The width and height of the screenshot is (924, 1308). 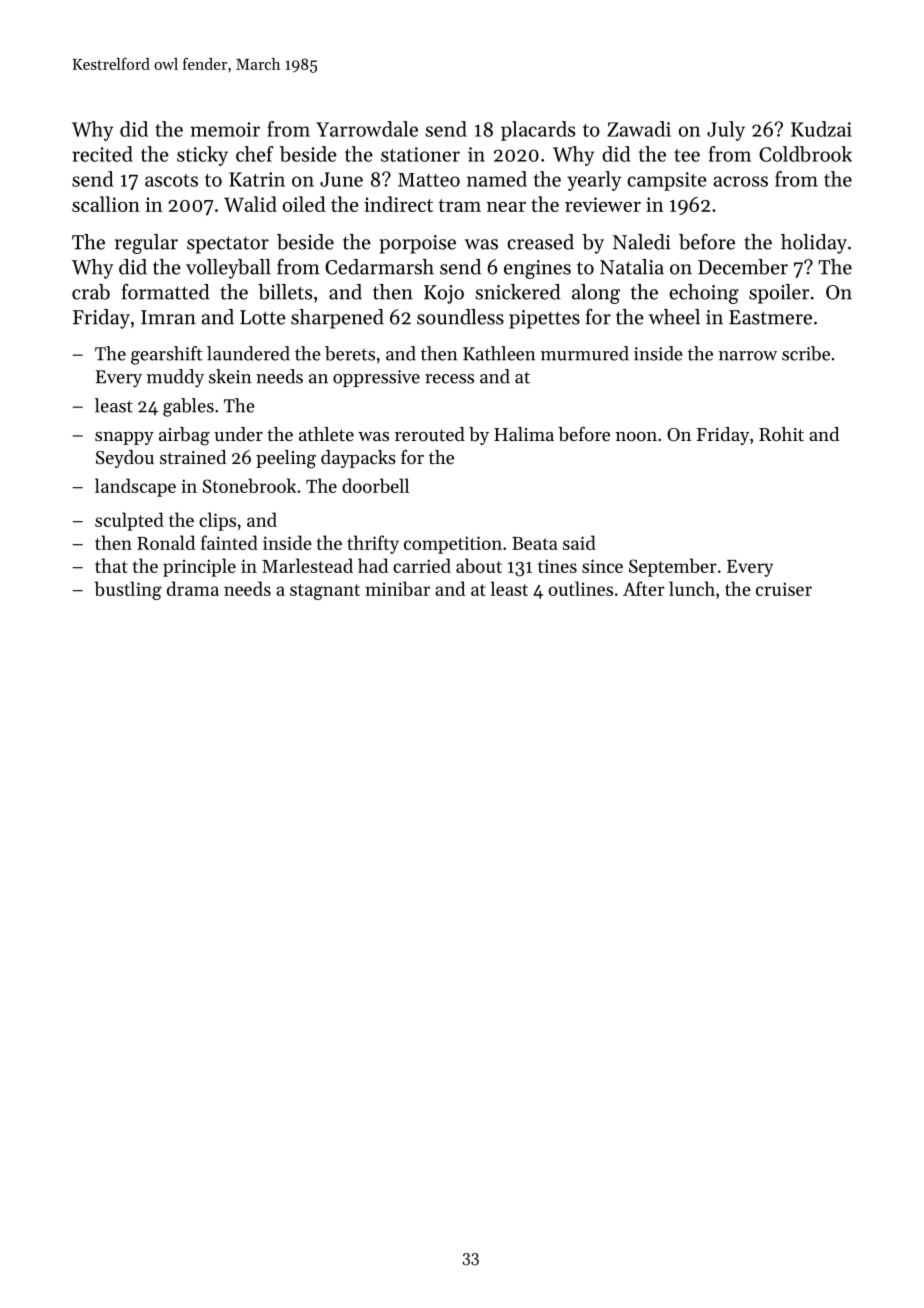 I want to click on placards, so click(x=538, y=131).
